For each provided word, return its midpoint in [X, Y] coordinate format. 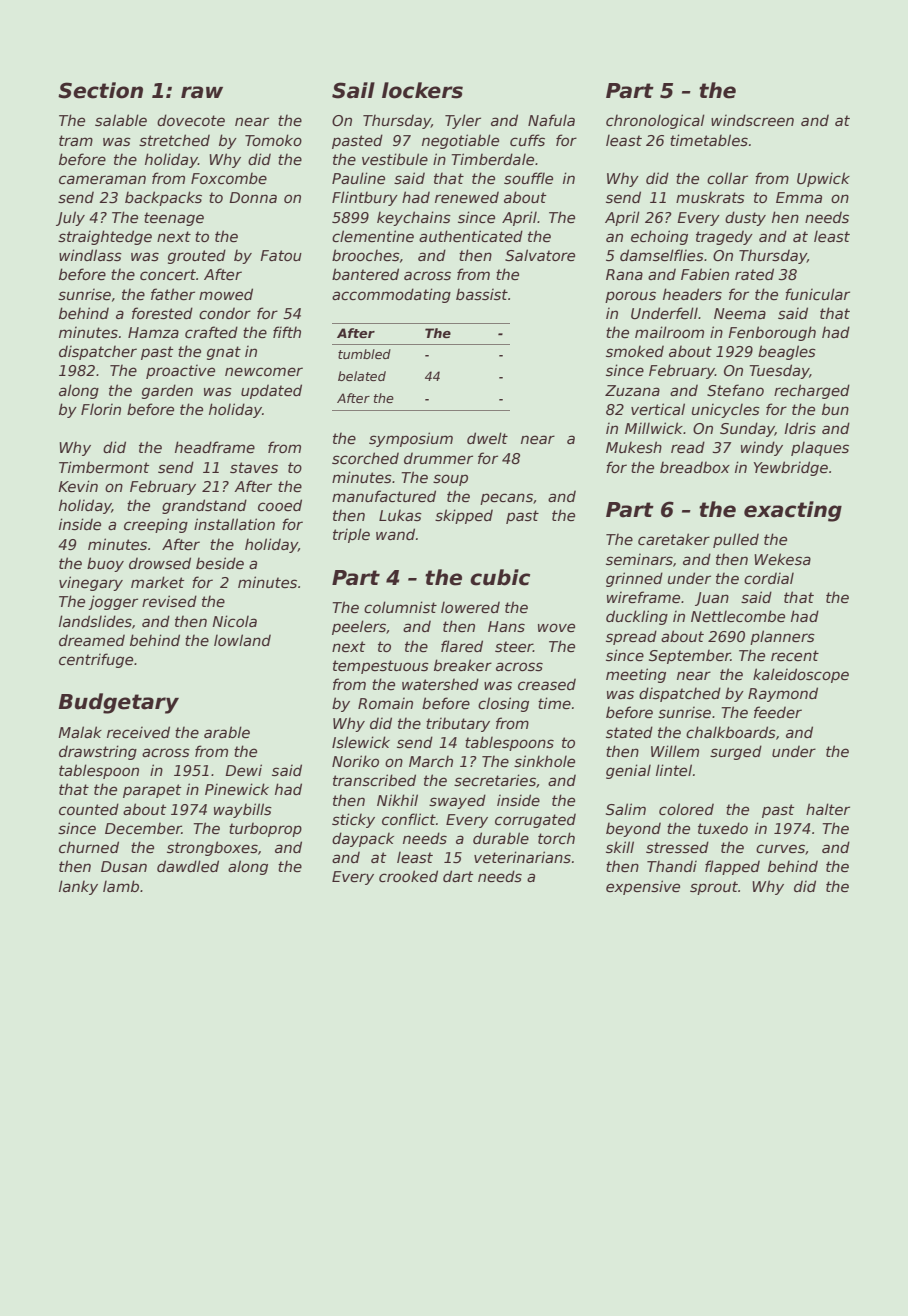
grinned [634, 579]
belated [362, 376]
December [143, 828]
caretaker [674, 539]
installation [234, 524]
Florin [101, 409]
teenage [174, 219]
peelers [359, 627]
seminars [639, 559]
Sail [353, 90]
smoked [635, 351]
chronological [655, 121]
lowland [242, 640]
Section [100, 90]
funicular [817, 294]
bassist [482, 294]
